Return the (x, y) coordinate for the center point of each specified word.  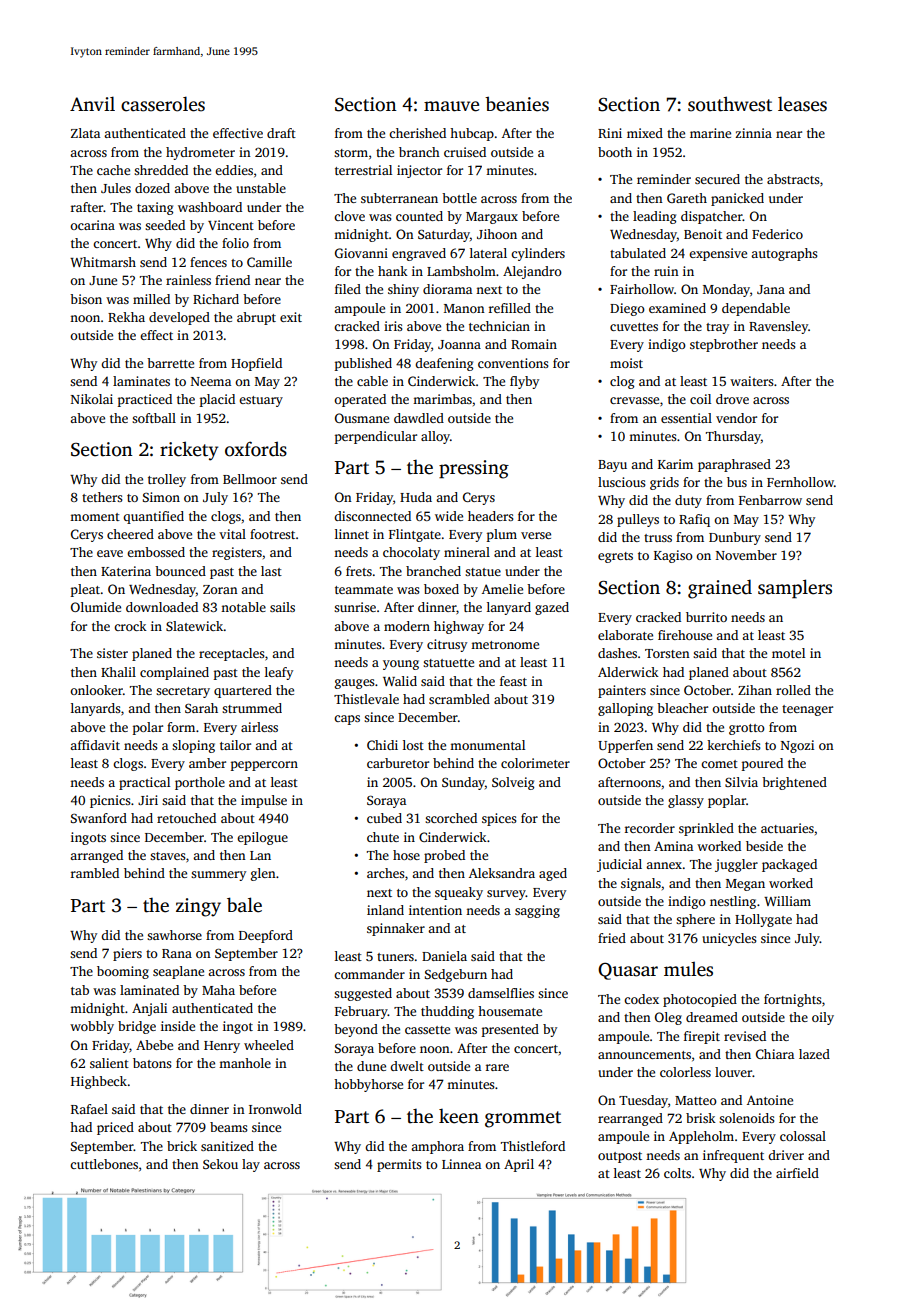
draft (281, 133)
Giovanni (361, 253)
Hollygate (763, 920)
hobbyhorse (368, 1085)
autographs (784, 254)
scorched (451, 818)
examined (677, 308)
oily (823, 1018)
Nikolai (92, 399)
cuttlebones (104, 1164)
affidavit (95, 745)
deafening (444, 364)
